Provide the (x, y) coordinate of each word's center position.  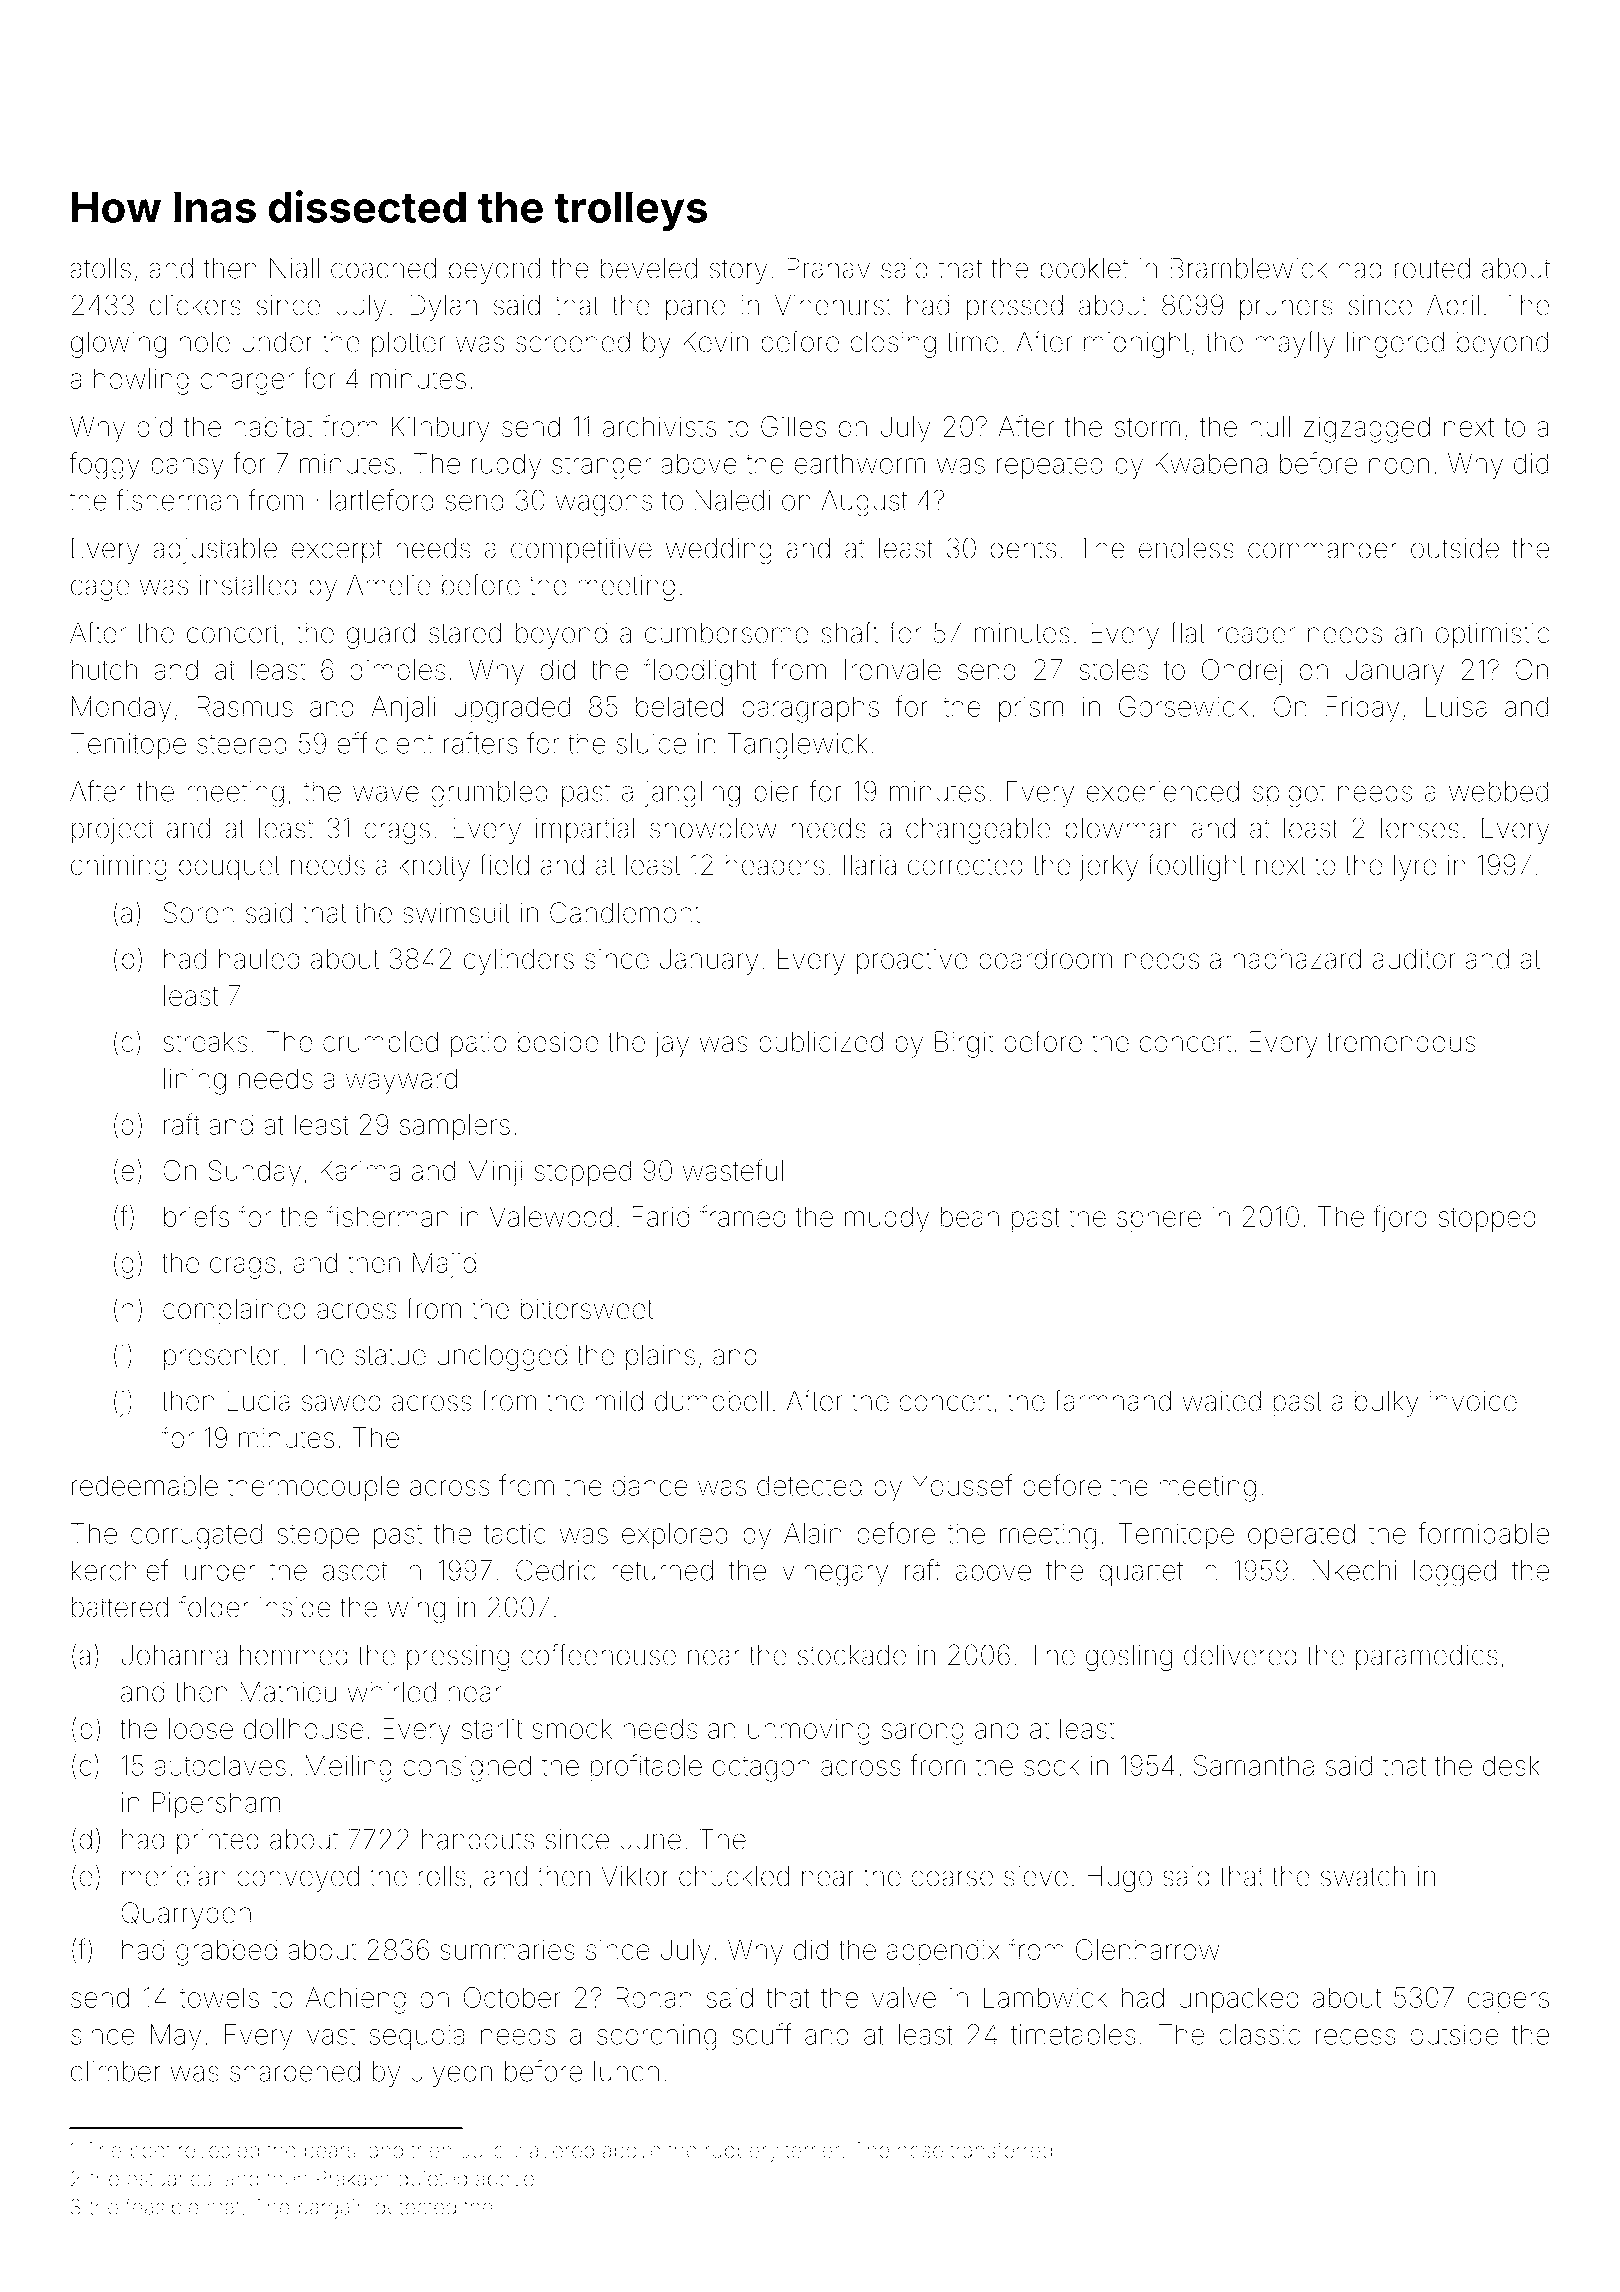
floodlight (700, 672)
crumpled (380, 1044)
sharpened (295, 2074)
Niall (294, 268)
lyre (1415, 867)
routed (1432, 268)
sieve (1036, 1876)
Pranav (828, 268)
